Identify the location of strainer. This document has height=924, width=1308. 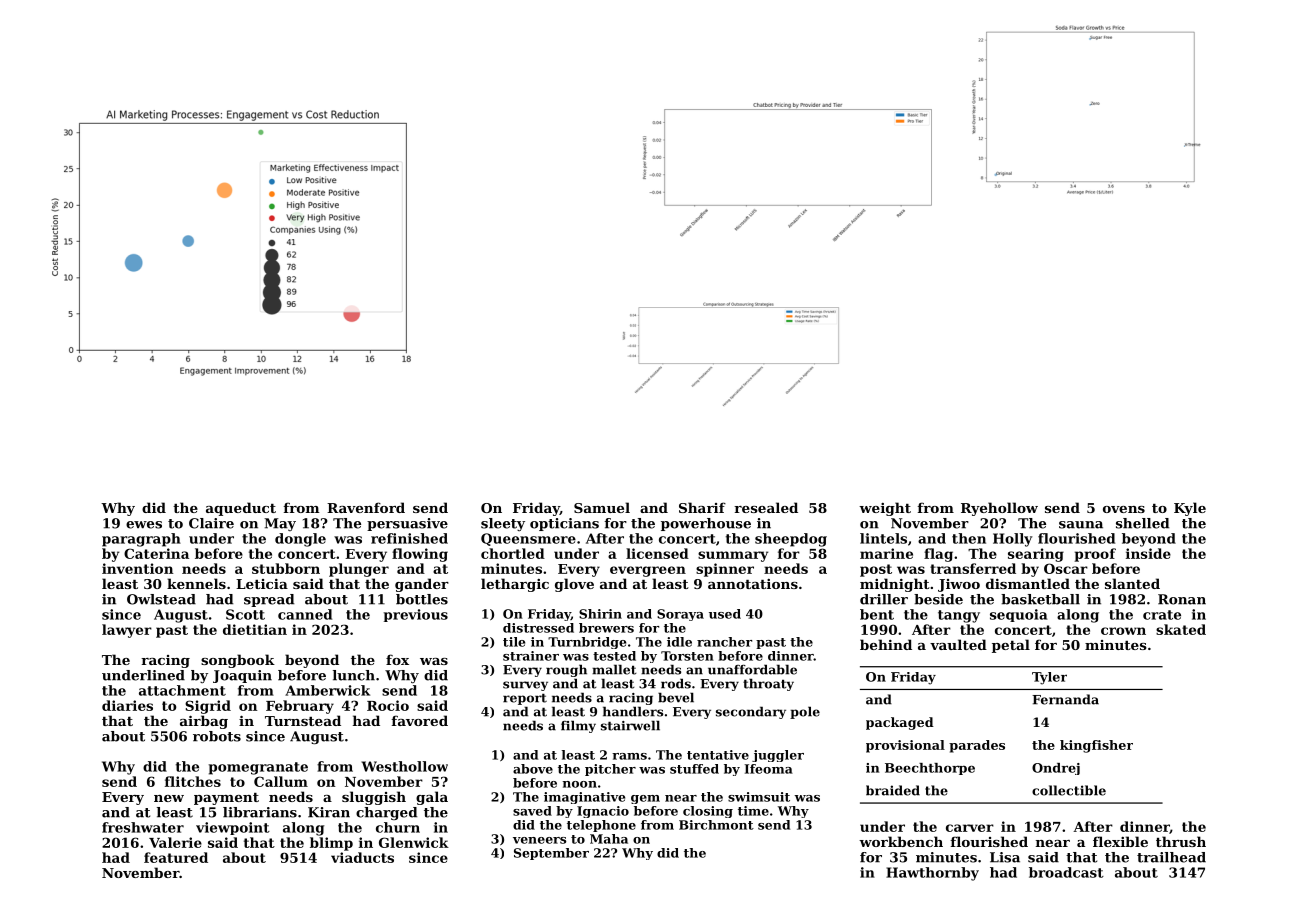
(531, 656).
